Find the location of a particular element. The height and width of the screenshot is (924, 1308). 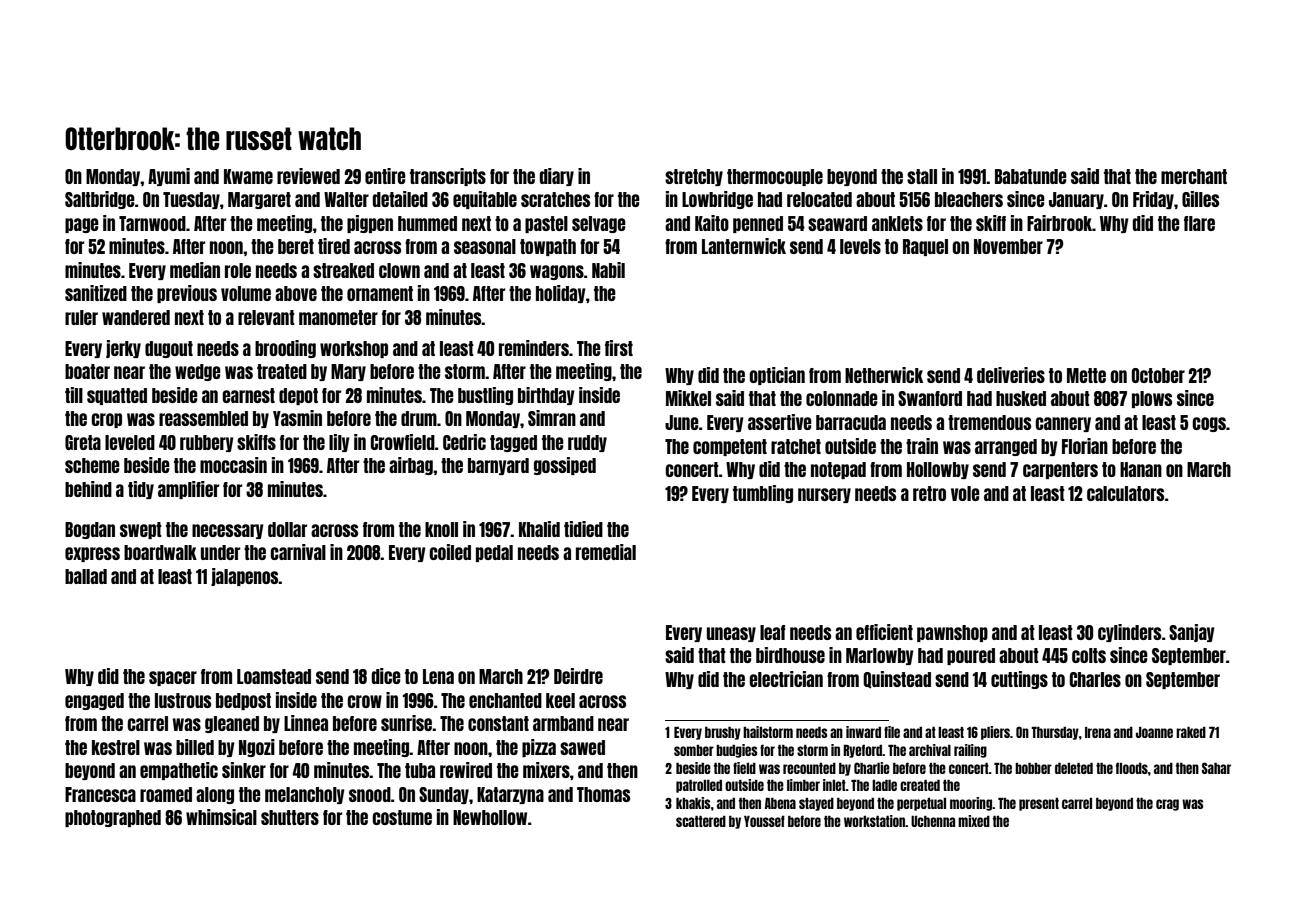

Florian is located at coordinates (1085, 446).
